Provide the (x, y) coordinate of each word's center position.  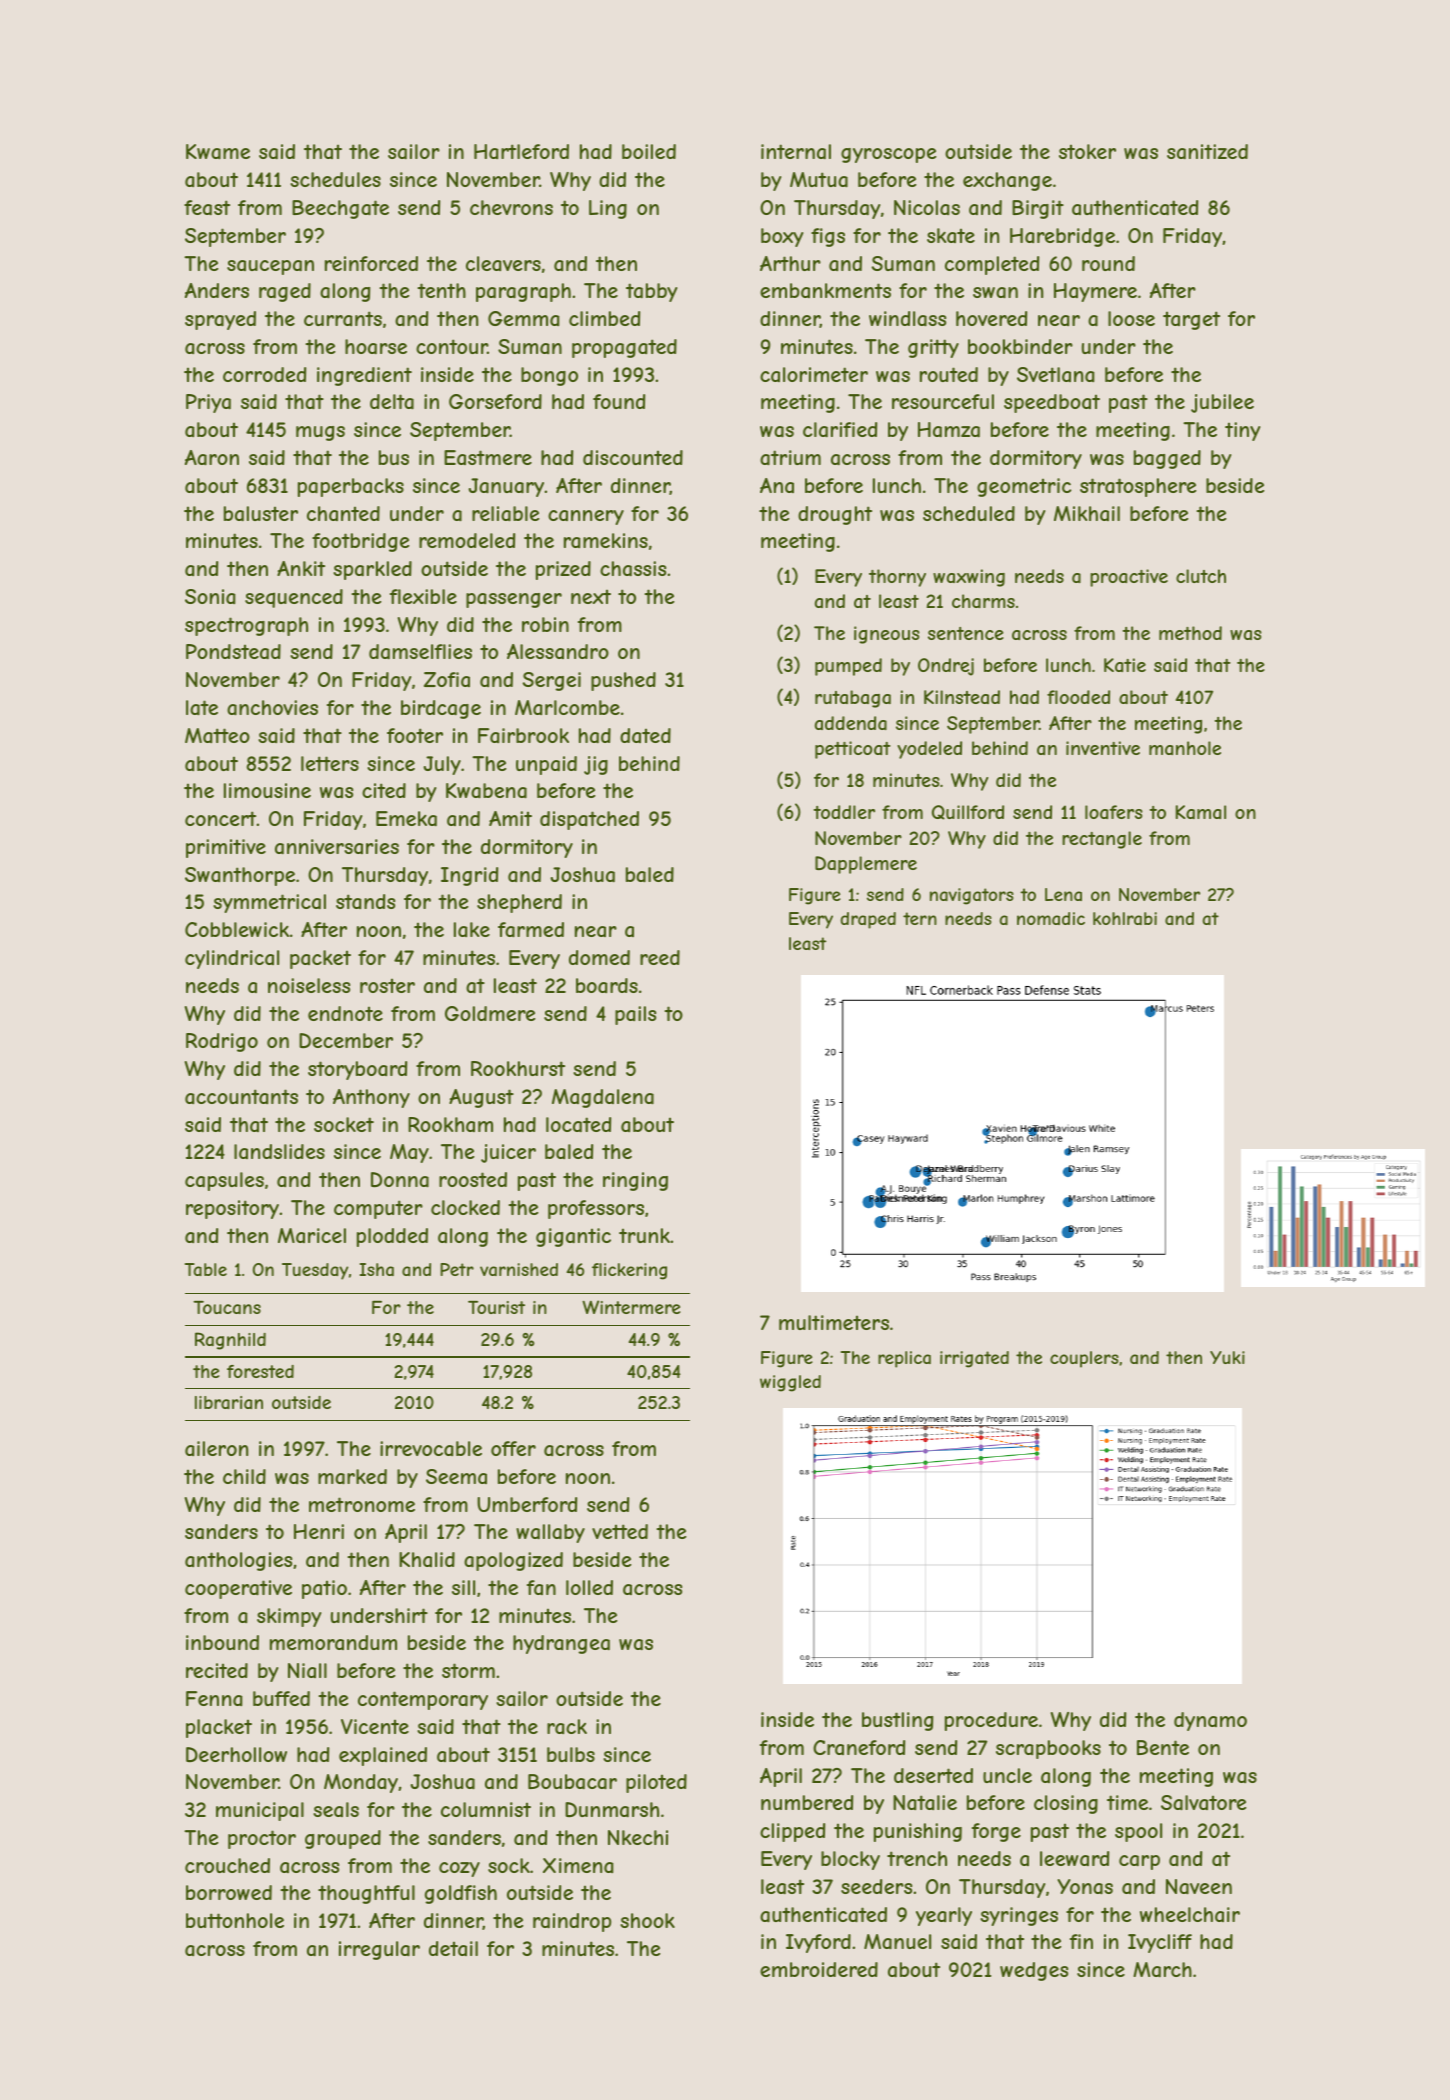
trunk (644, 1235)
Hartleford (521, 151)
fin (1081, 1941)
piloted (656, 1783)
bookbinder (1020, 346)
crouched (227, 1865)
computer (378, 1209)
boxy (782, 237)
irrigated (974, 1359)
